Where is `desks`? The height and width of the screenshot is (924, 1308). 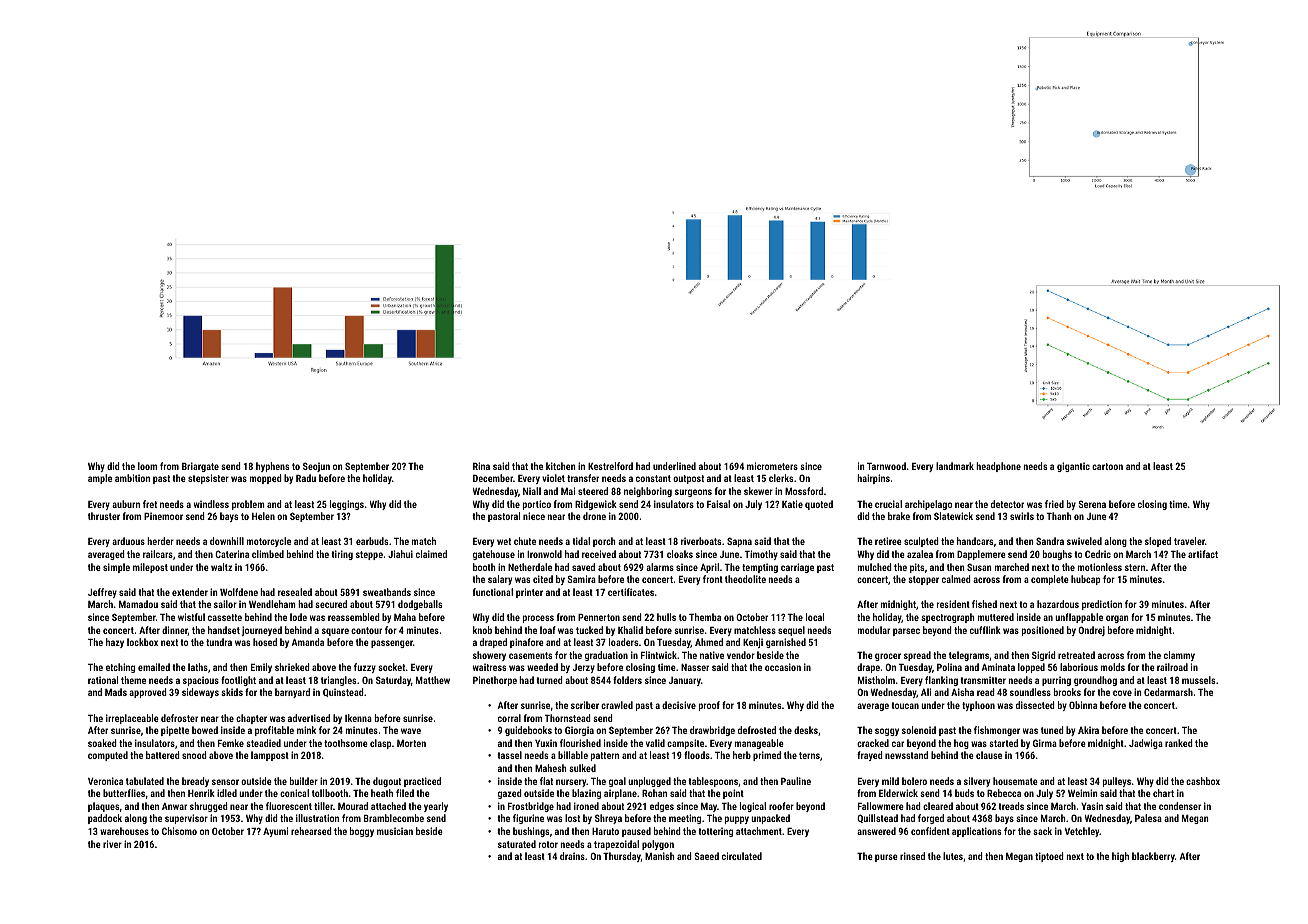
desks is located at coordinates (806, 730).
